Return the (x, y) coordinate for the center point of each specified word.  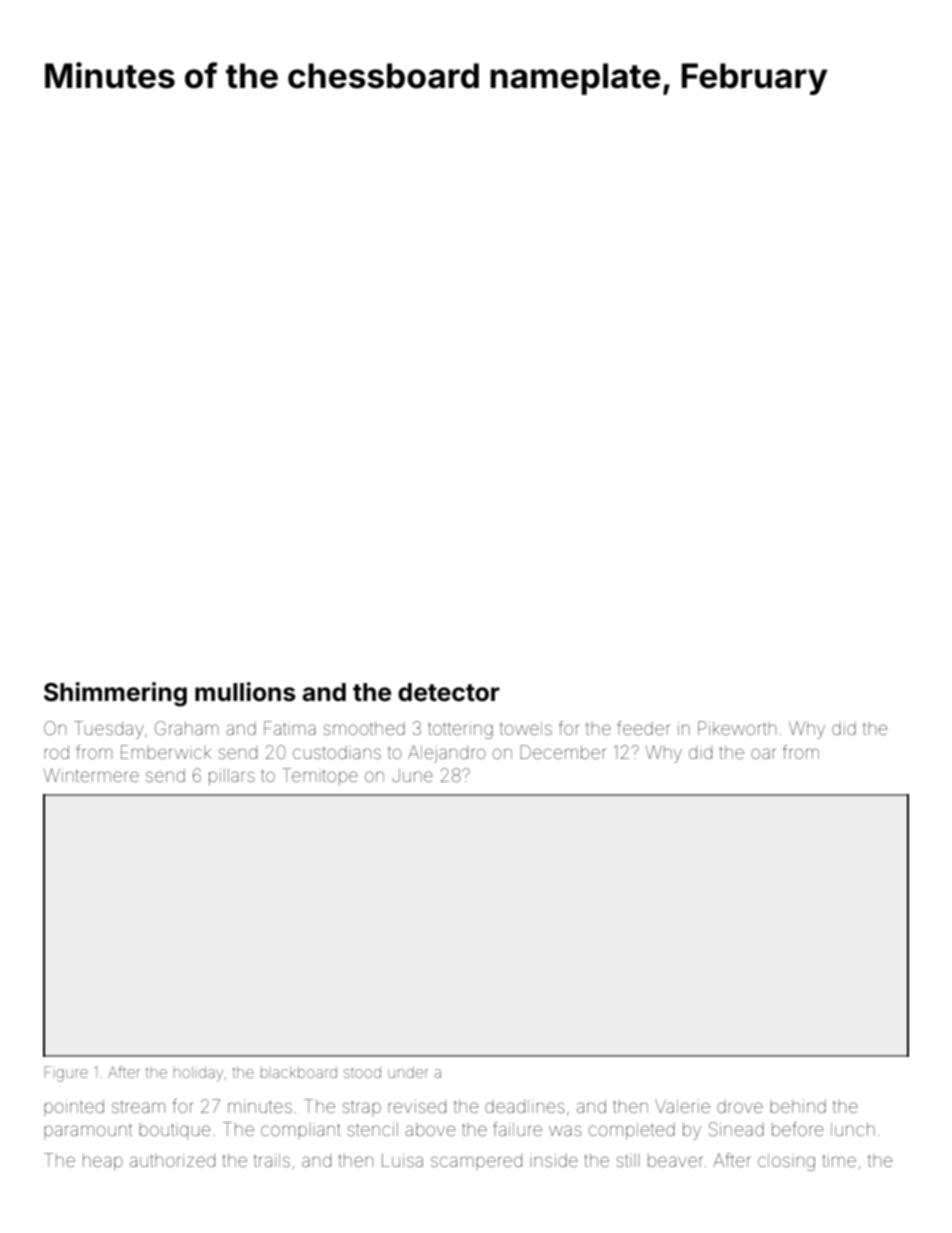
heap (103, 1162)
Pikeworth (737, 728)
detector (449, 692)
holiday (198, 1074)
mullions (245, 692)
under (408, 1072)
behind (798, 1106)
